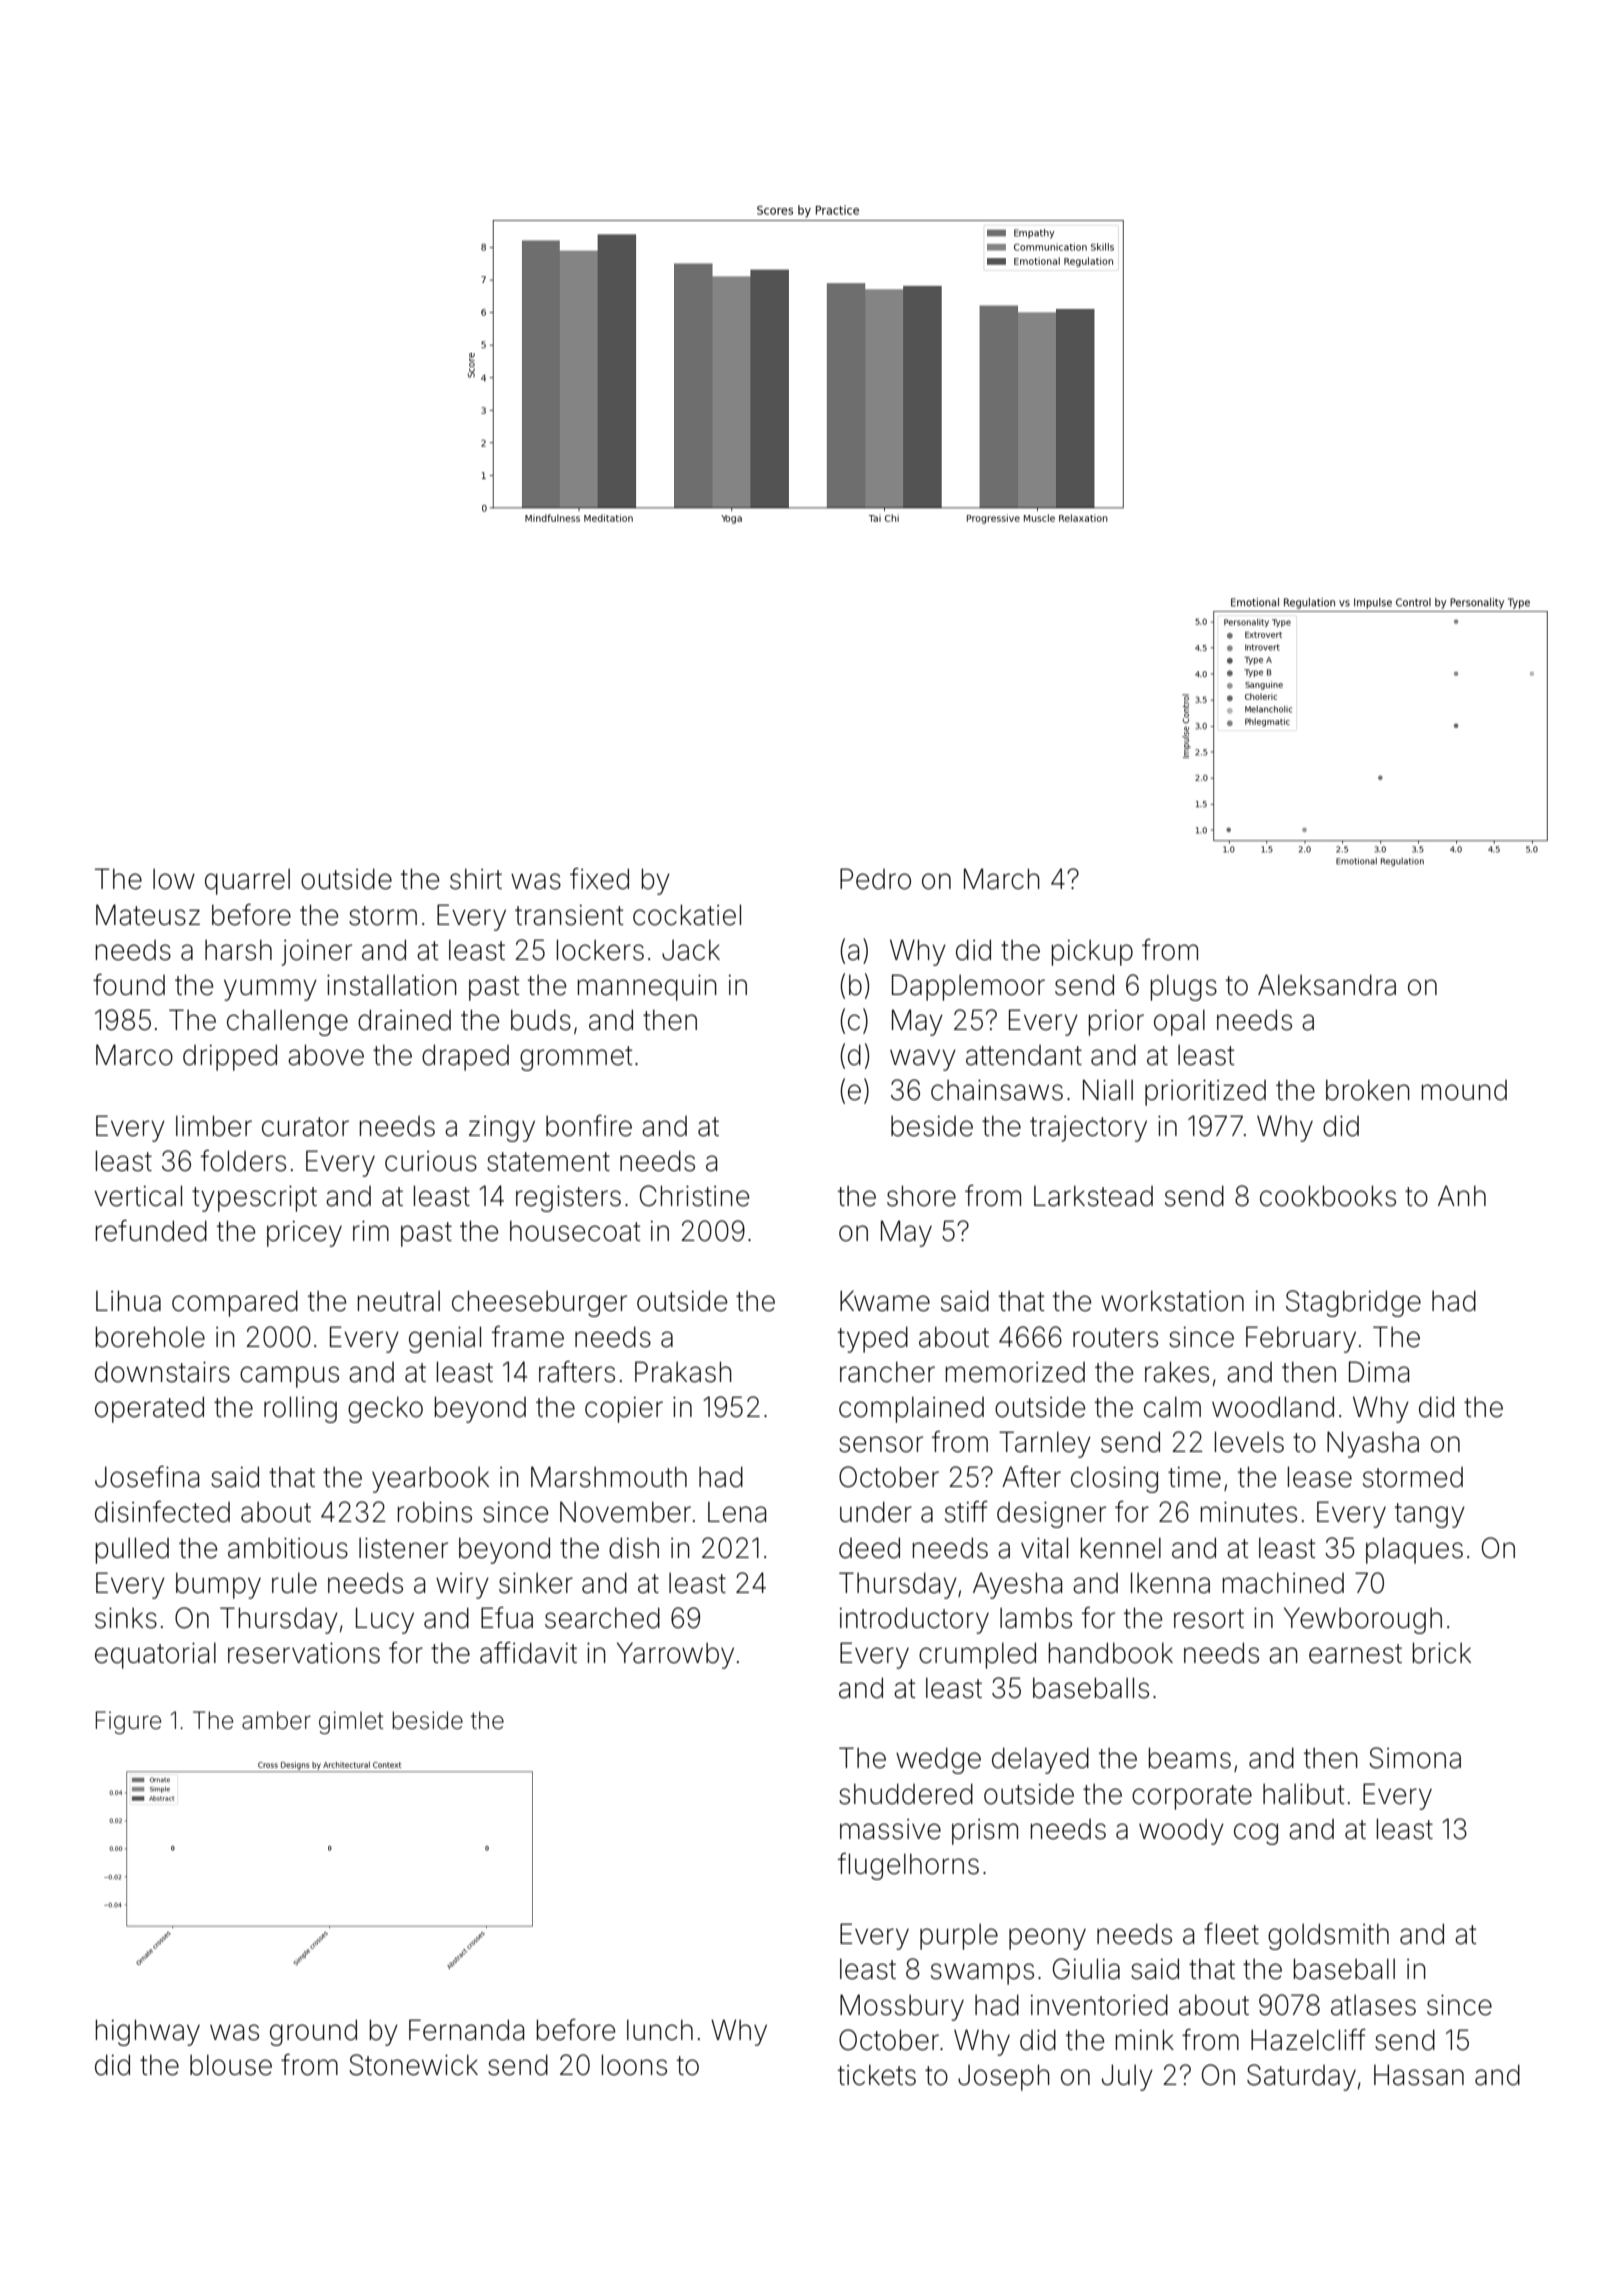 The width and height of the image is (1620, 2292). What do you see at coordinates (1093, 1196) in the image?
I see `Larkstead` at bounding box center [1093, 1196].
